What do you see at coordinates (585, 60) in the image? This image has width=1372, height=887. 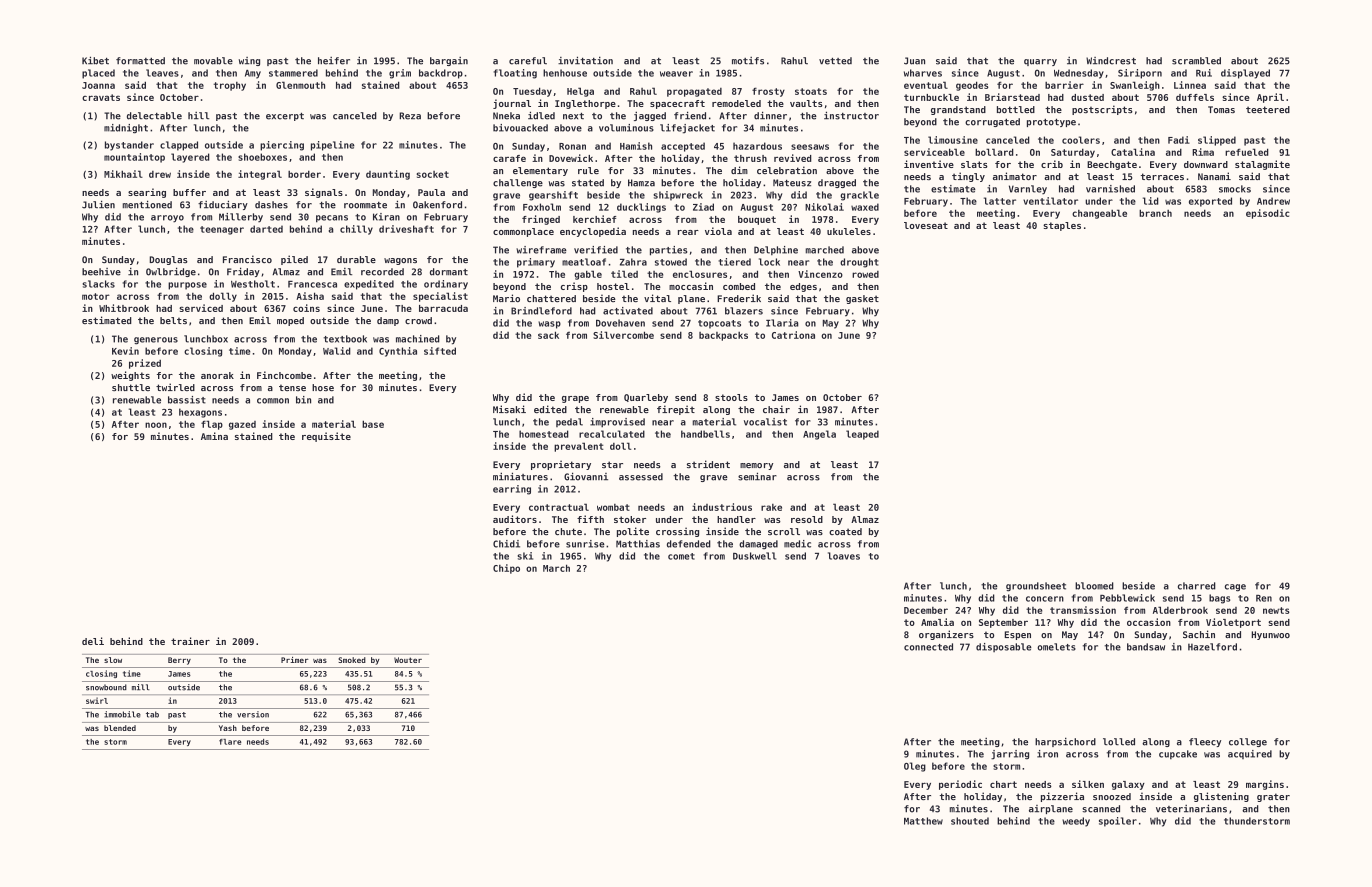 I see `invitation` at bounding box center [585, 60].
